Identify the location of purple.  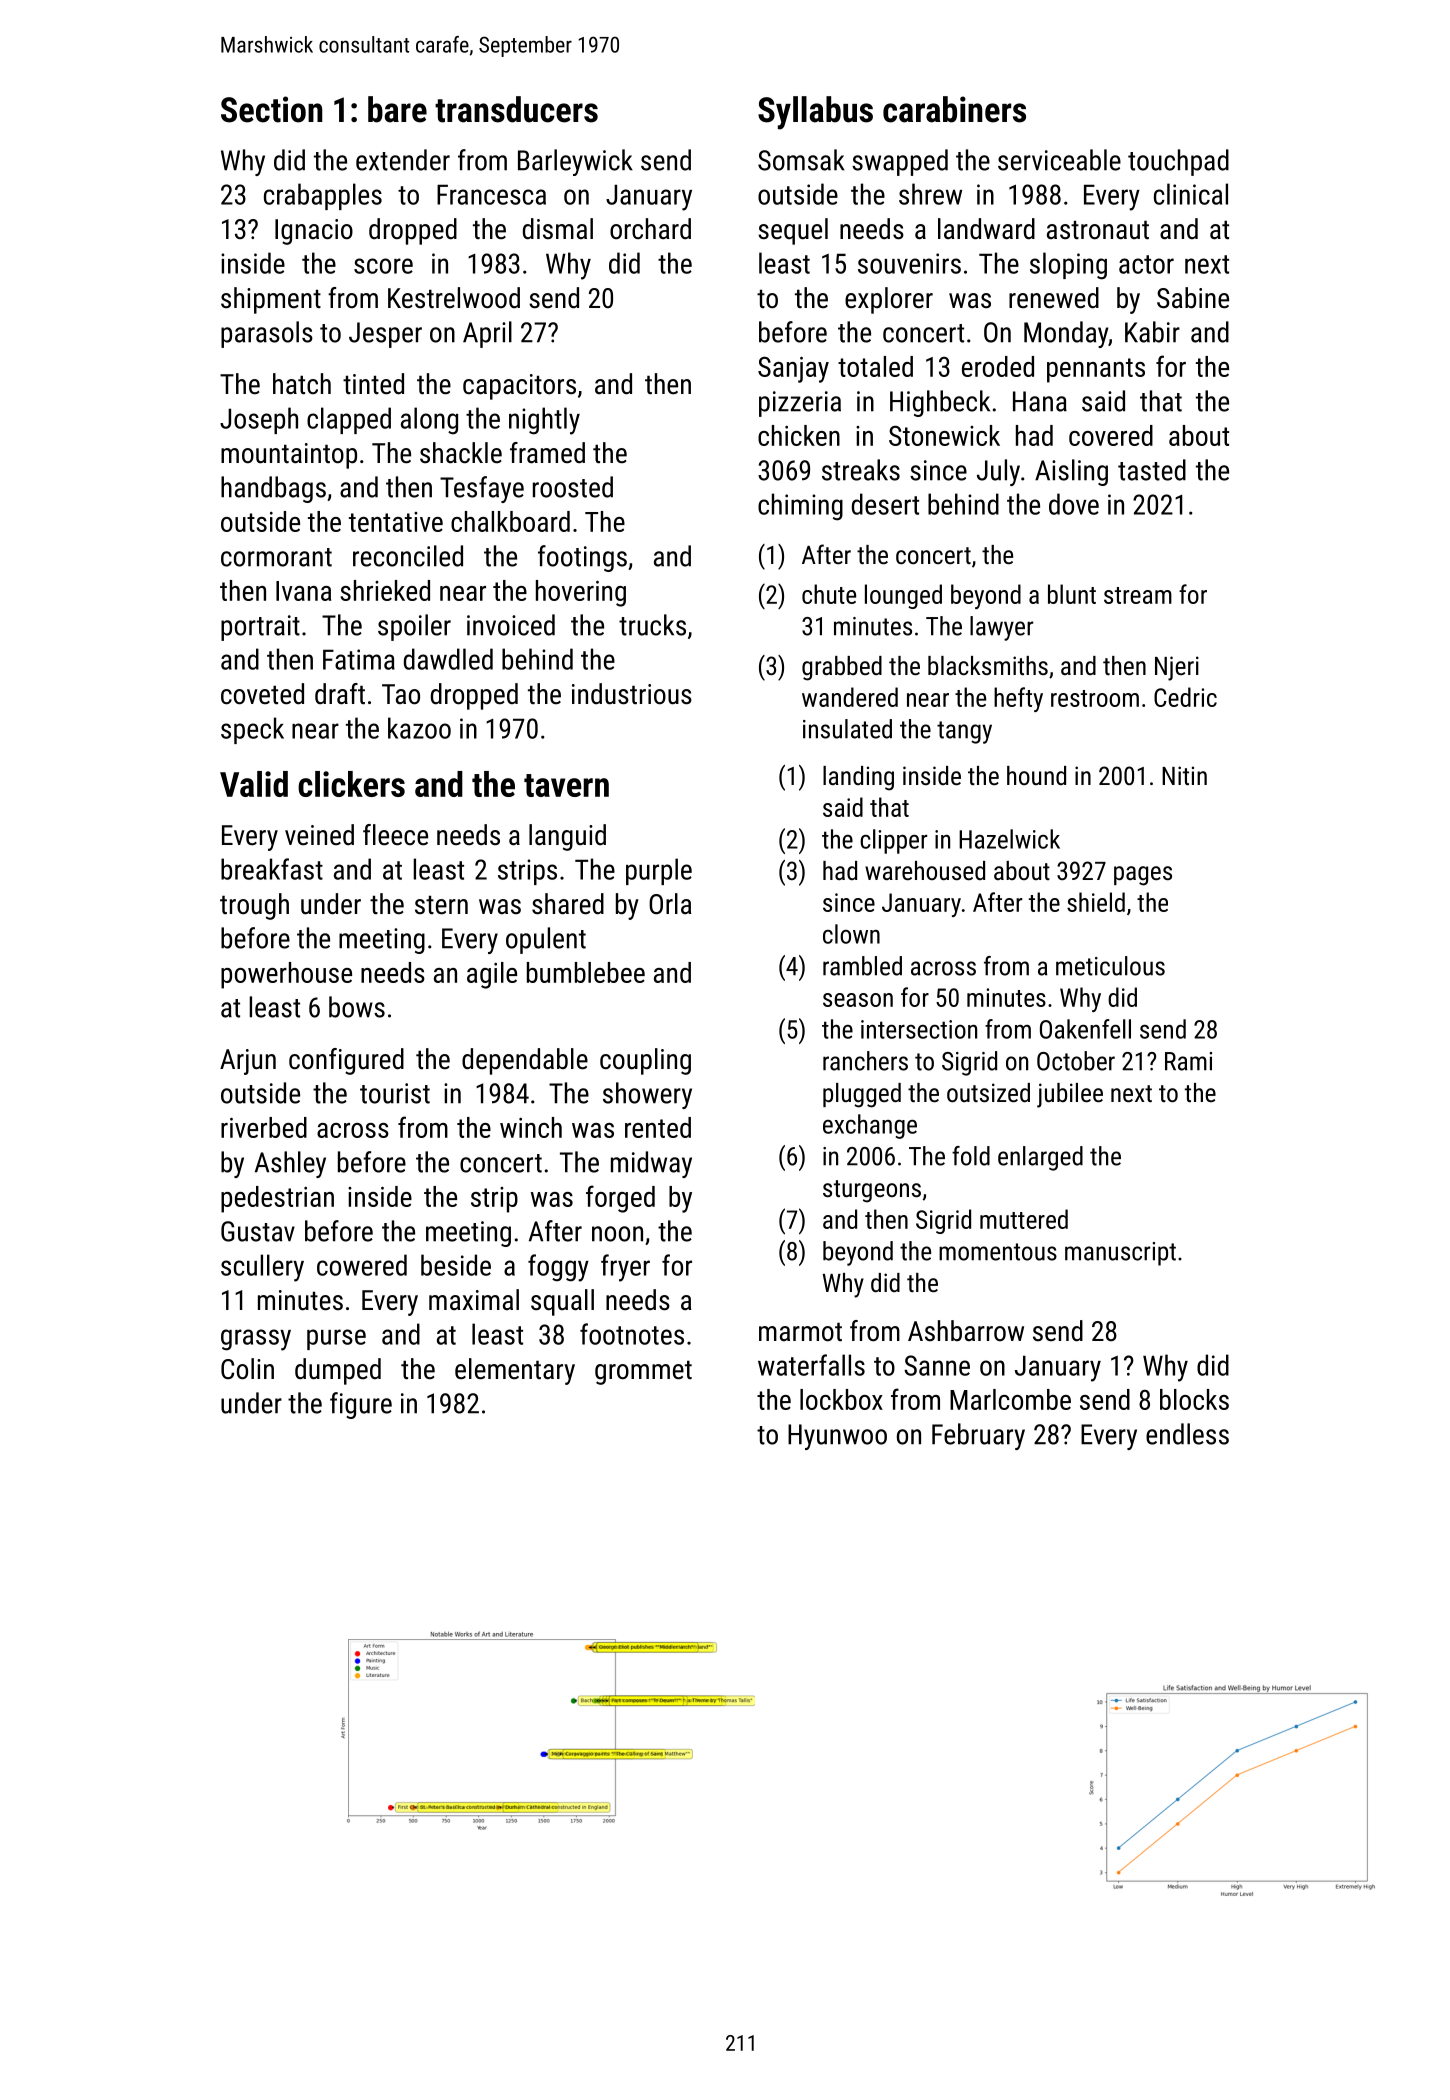
(659, 871).
